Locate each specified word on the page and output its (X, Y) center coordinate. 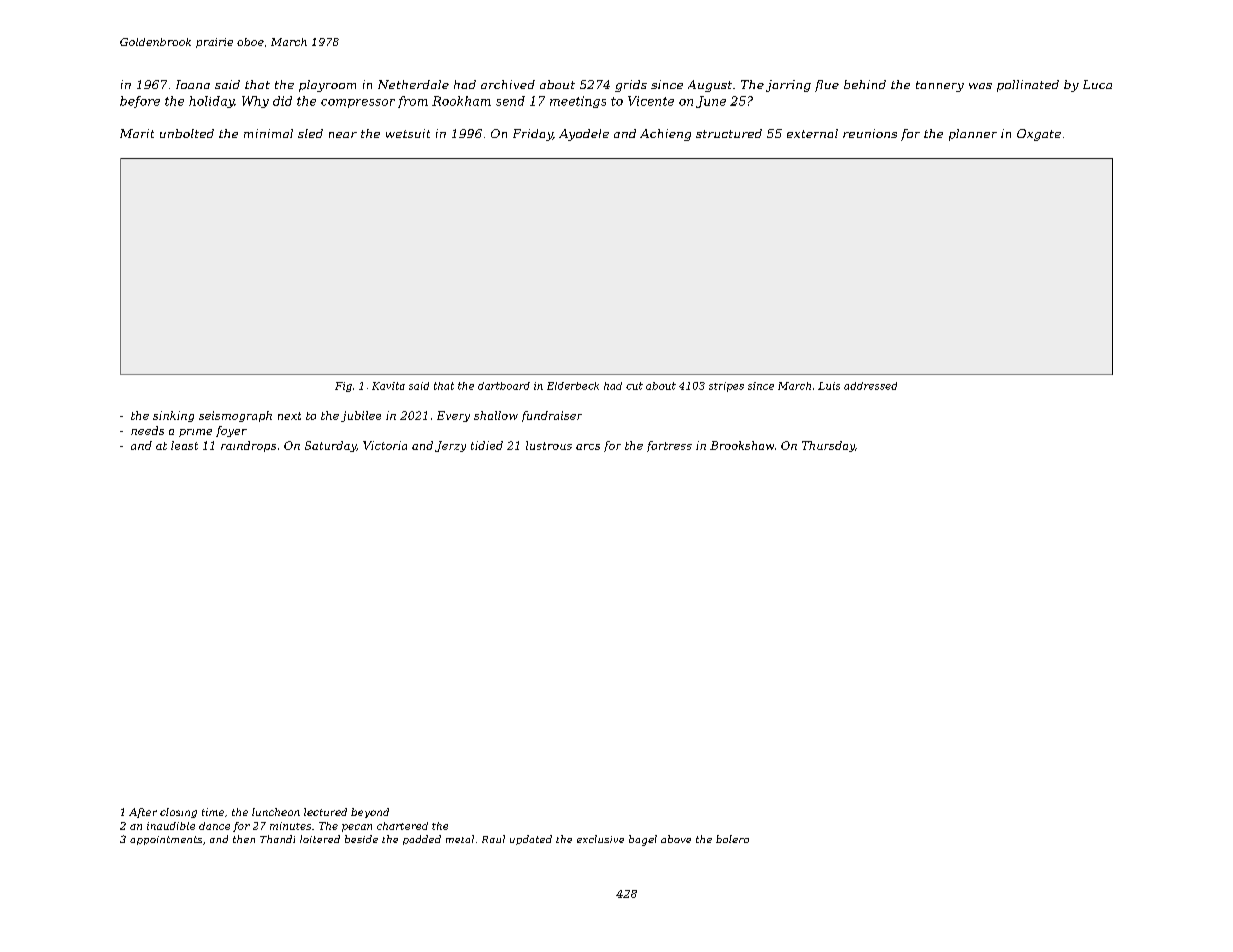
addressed (870, 386)
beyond (370, 813)
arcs (588, 447)
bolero (732, 839)
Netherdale (413, 84)
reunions (870, 133)
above (676, 839)
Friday (533, 135)
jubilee (361, 416)
